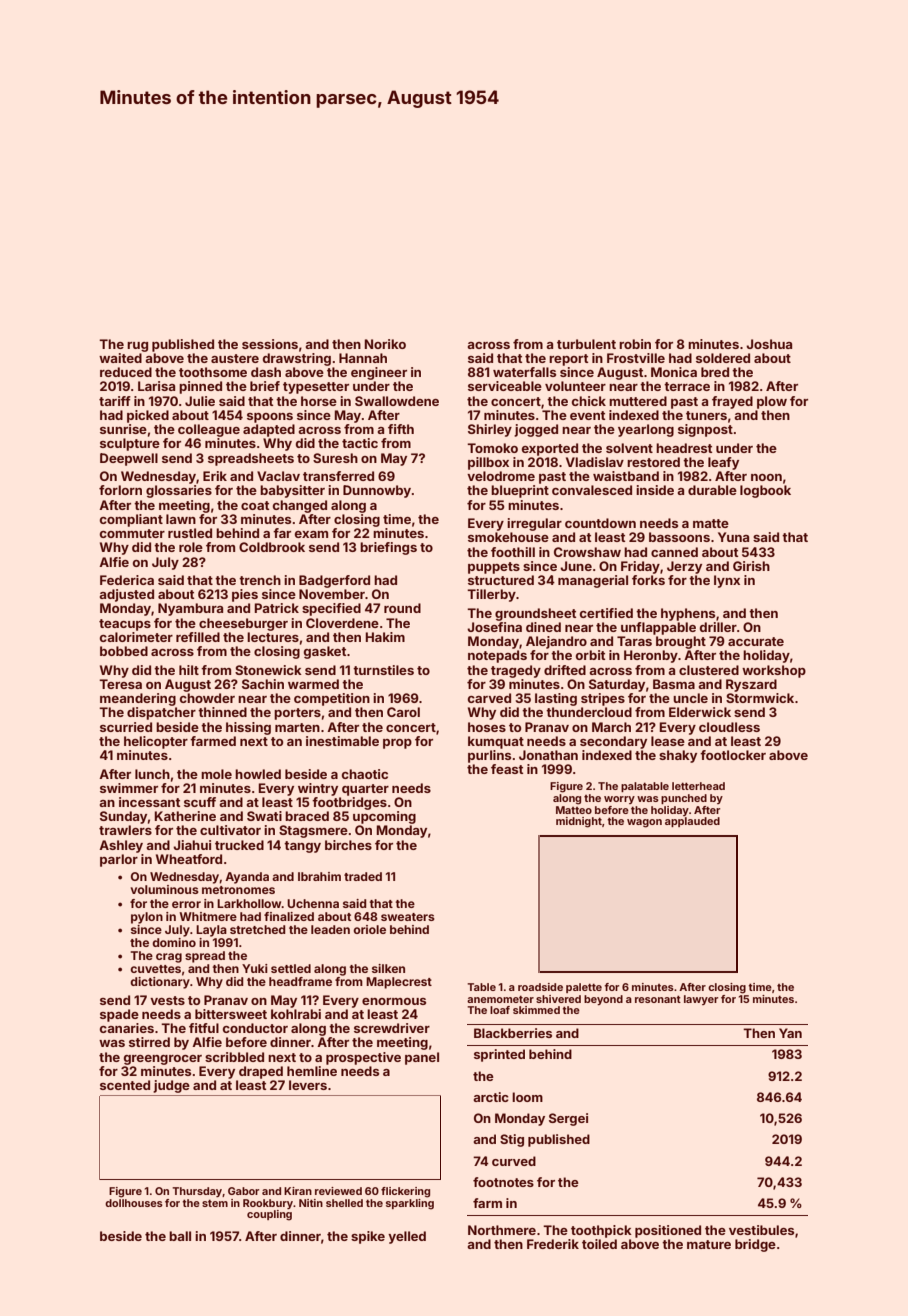 The height and width of the page is (1316, 908). Describe the element at coordinates (772, 402) in the page. I see `plow` at that location.
